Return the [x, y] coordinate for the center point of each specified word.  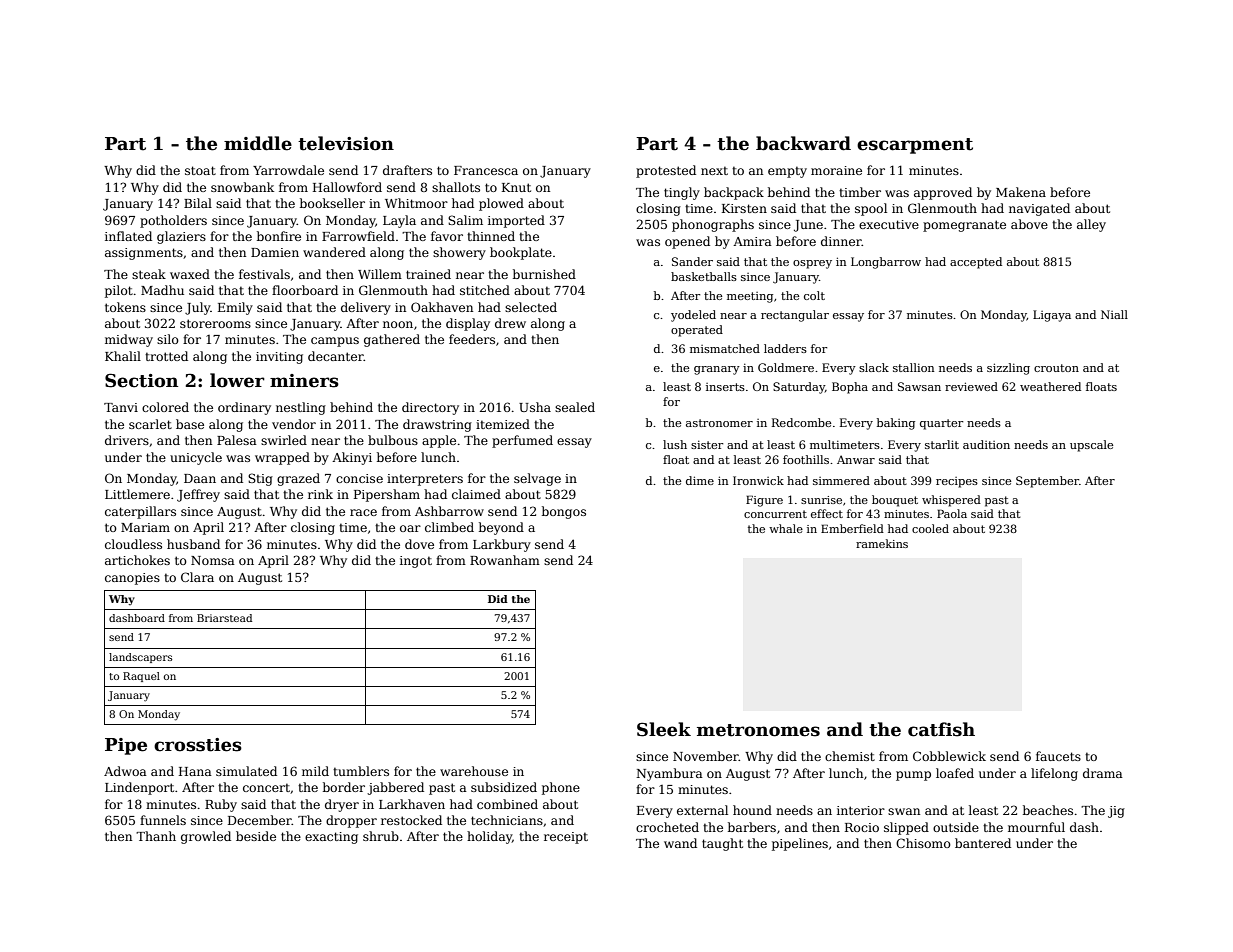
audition [986, 444]
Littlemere [137, 494]
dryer [342, 805]
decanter [336, 356]
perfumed [522, 441]
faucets [1058, 756]
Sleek [664, 729]
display [468, 324]
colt [814, 295]
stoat [200, 170]
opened [687, 242]
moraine [836, 170]
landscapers [140, 658]
